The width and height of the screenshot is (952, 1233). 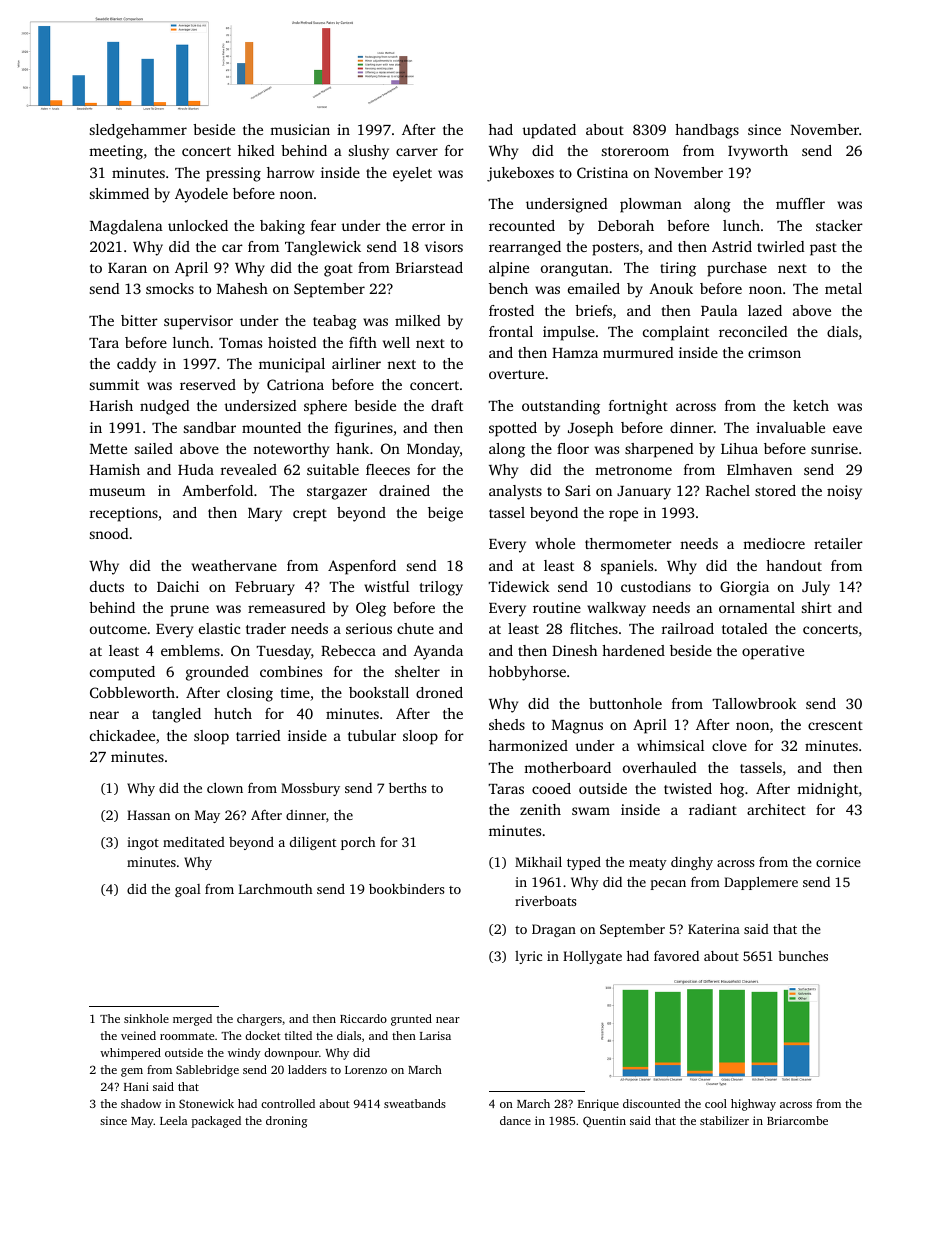 What do you see at coordinates (115, 469) in the screenshot?
I see `Hamish` at bounding box center [115, 469].
